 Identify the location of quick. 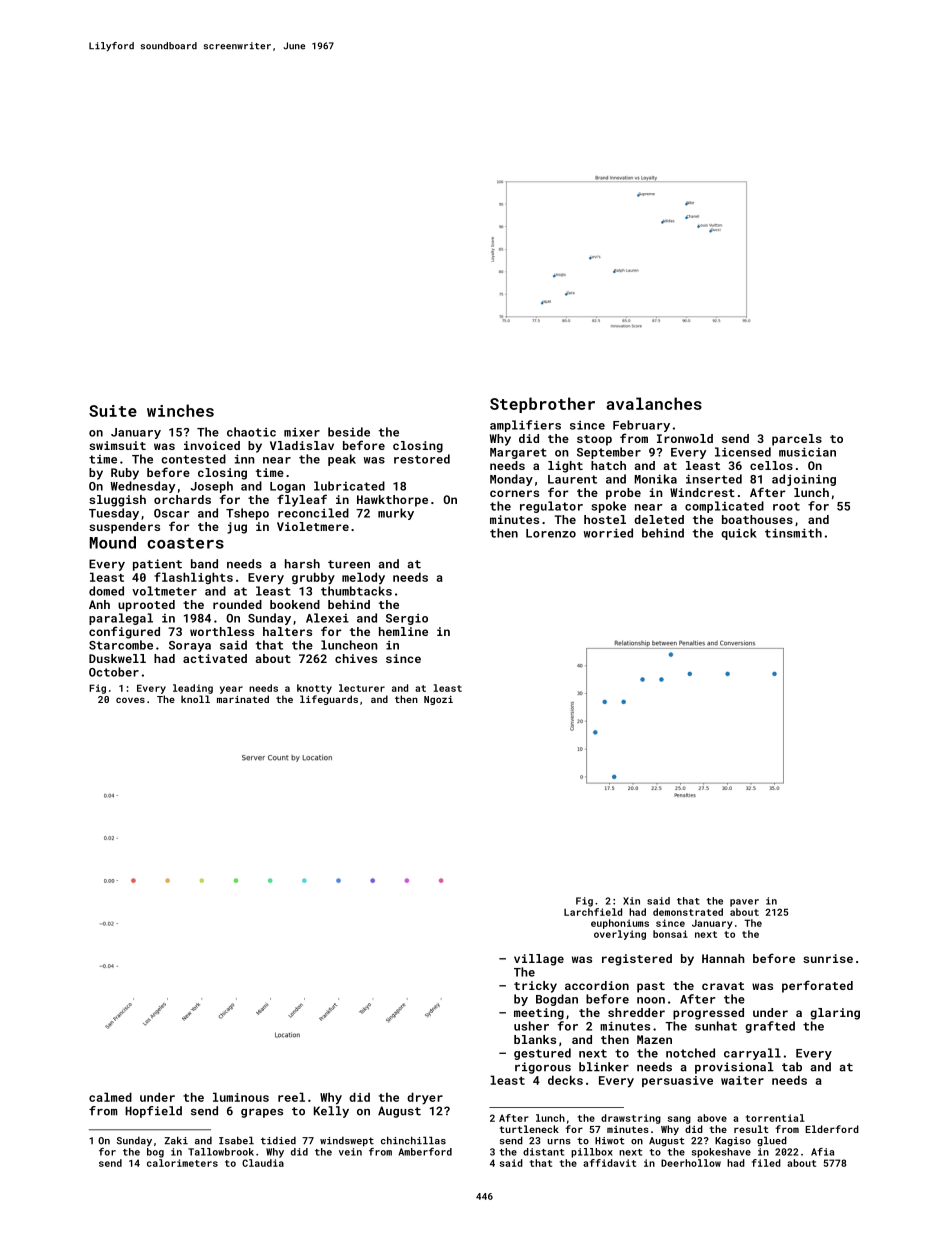
(739, 534).
